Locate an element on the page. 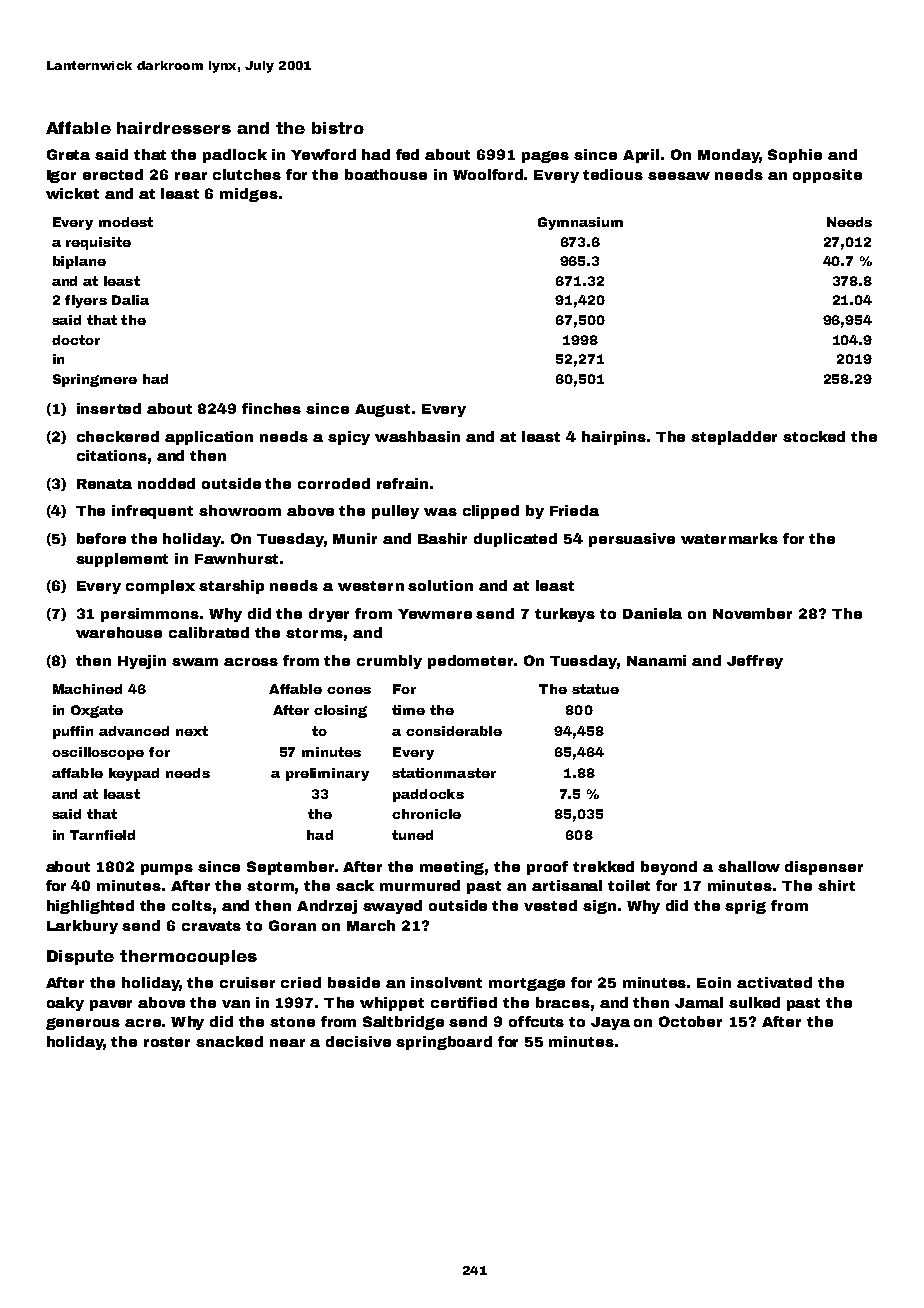  watermarks is located at coordinates (729, 538).
